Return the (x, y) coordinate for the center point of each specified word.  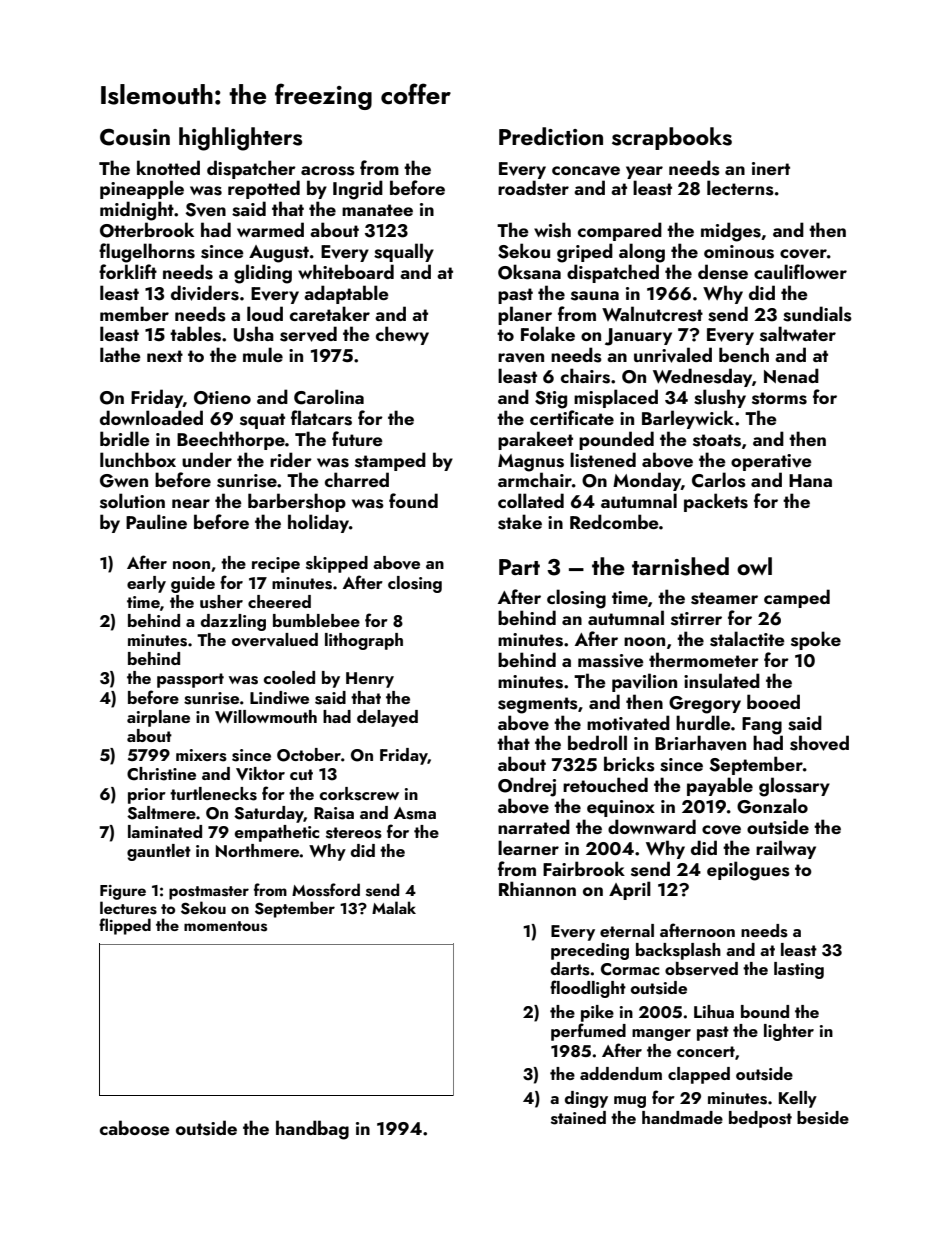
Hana (810, 480)
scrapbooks (672, 138)
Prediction (551, 136)
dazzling (233, 622)
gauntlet (159, 852)
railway (786, 849)
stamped (390, 461)
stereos (354, 833)
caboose (135, 1128)
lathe (120, 354)
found (413, 500)
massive (611, 661)
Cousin (135, 137)
